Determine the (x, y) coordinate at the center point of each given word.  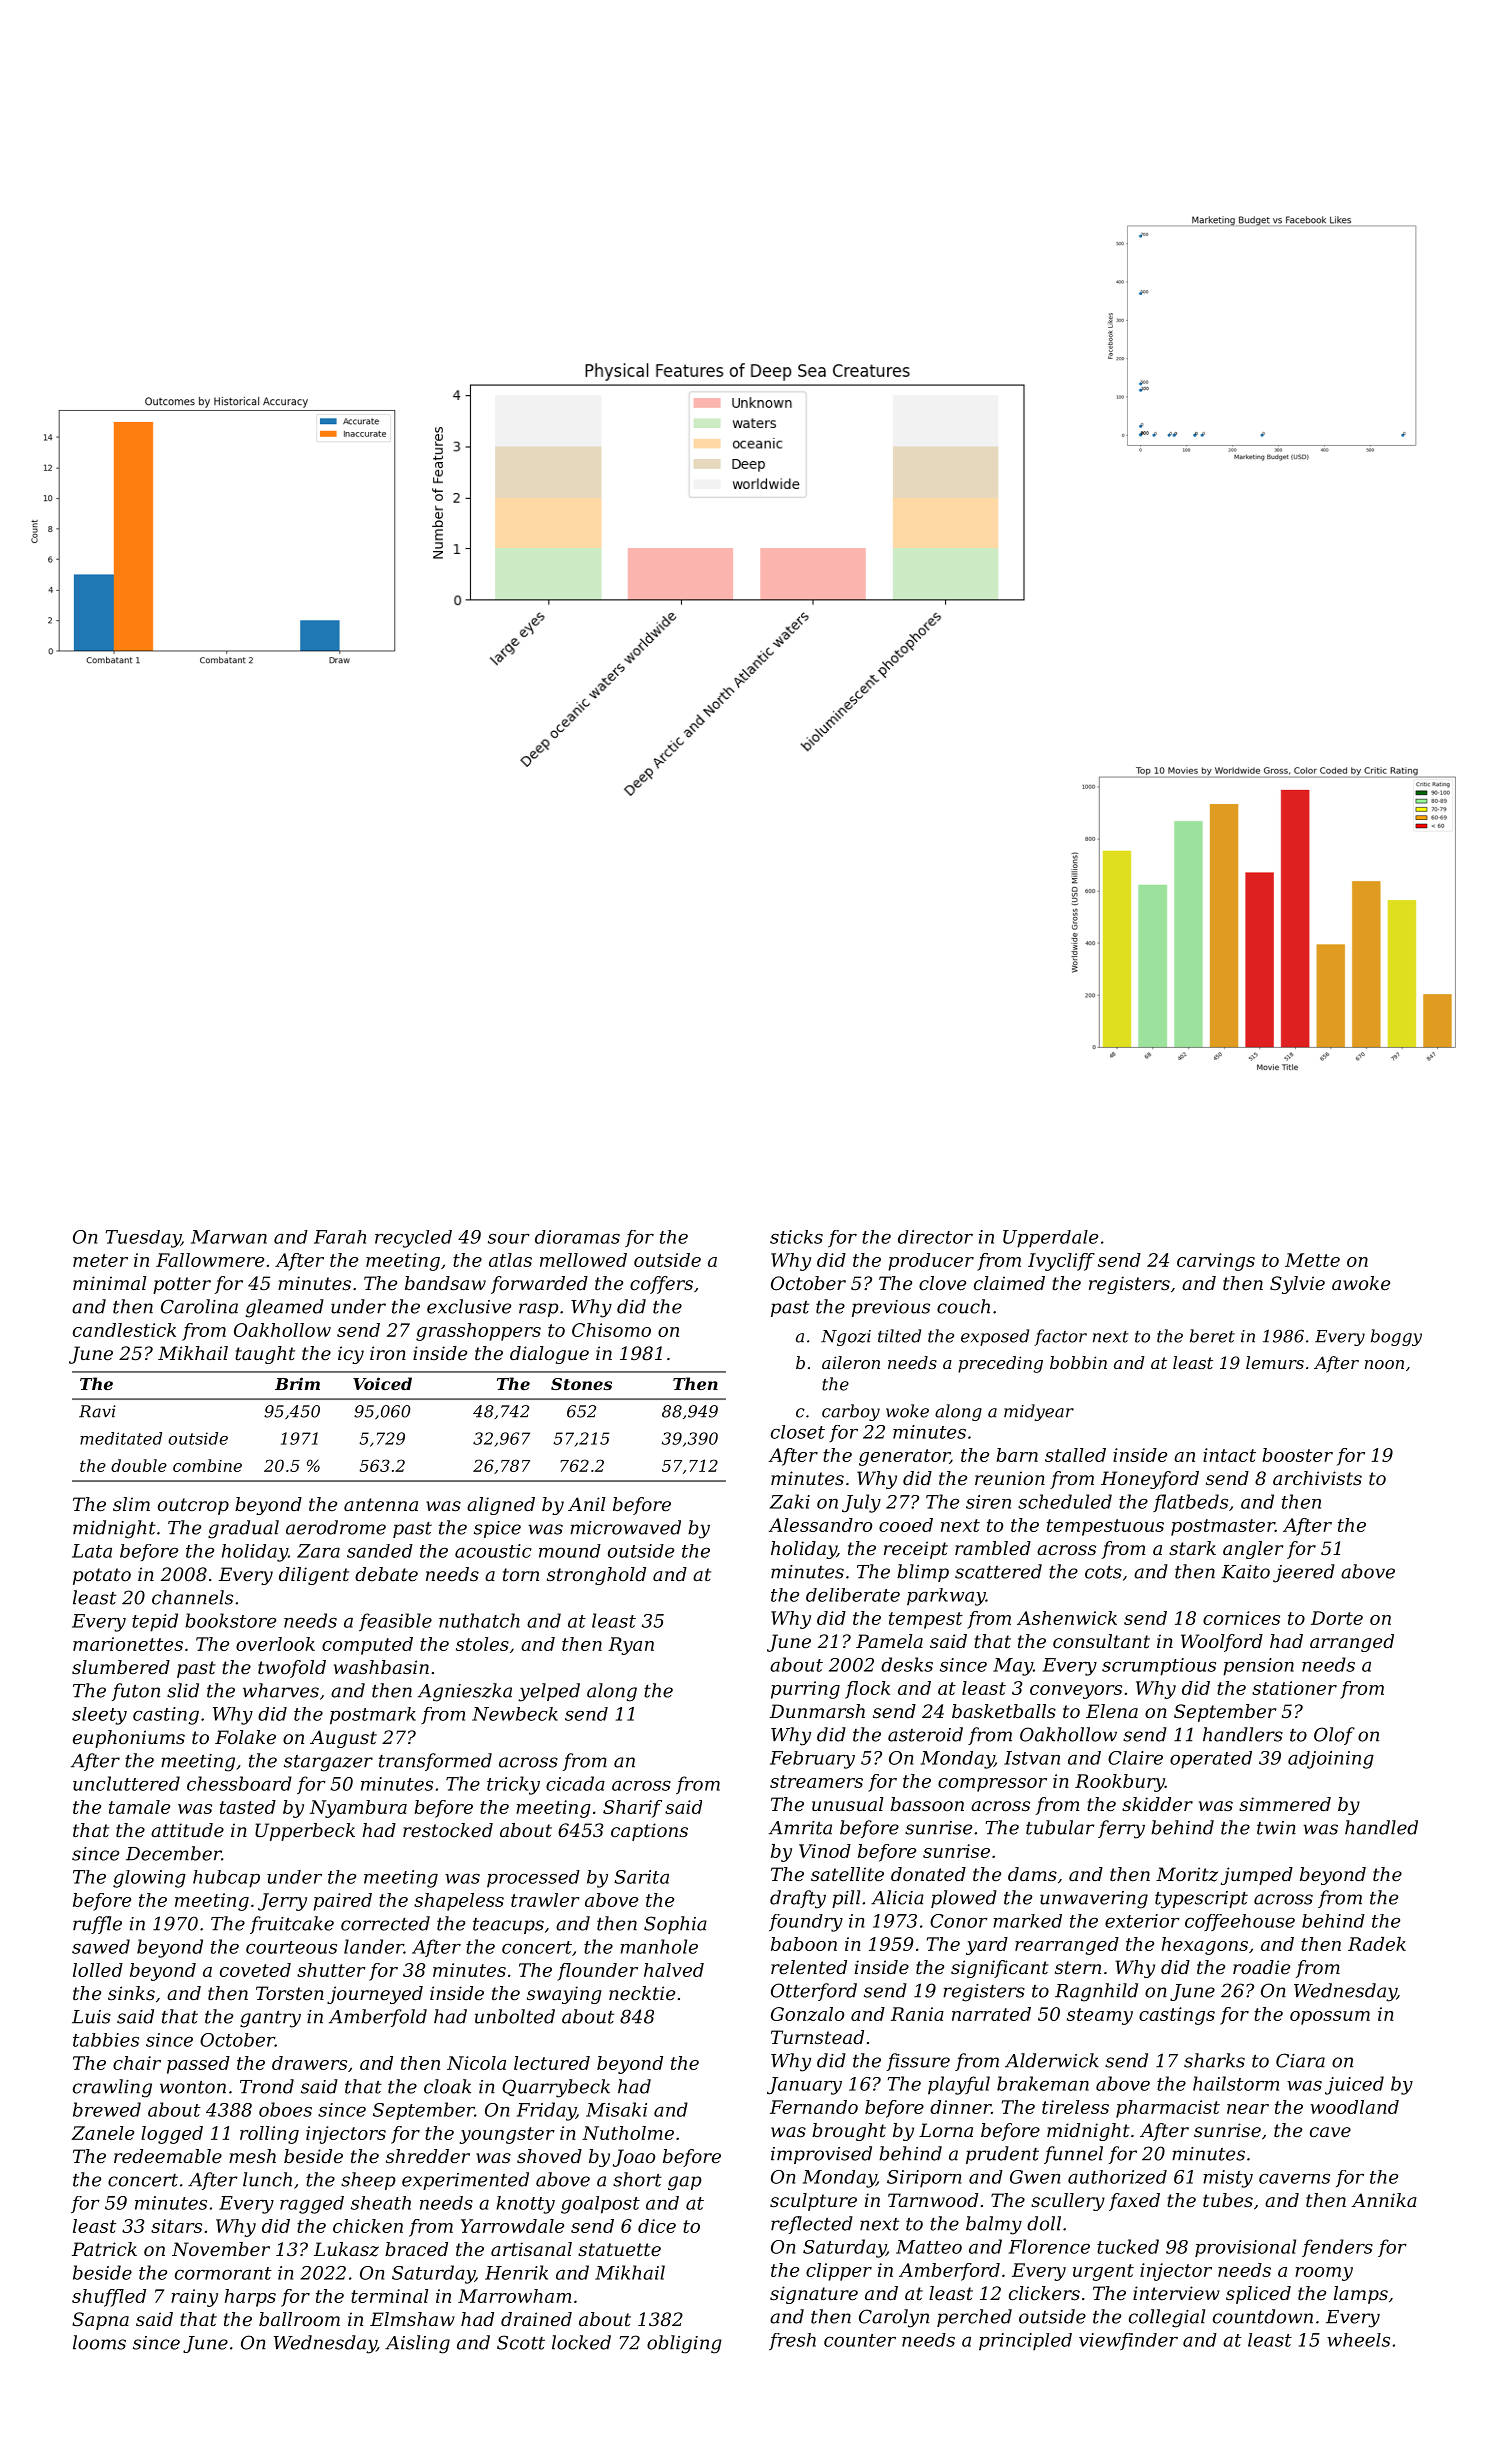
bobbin (1078, 1362)
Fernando (814, 2107)
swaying (564, 1995)
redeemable (168, 2156)
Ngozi (846, 1338)
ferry (1121, 1829)
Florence (1049, 2246)
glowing (149, 1879)
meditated (121, 1438)
